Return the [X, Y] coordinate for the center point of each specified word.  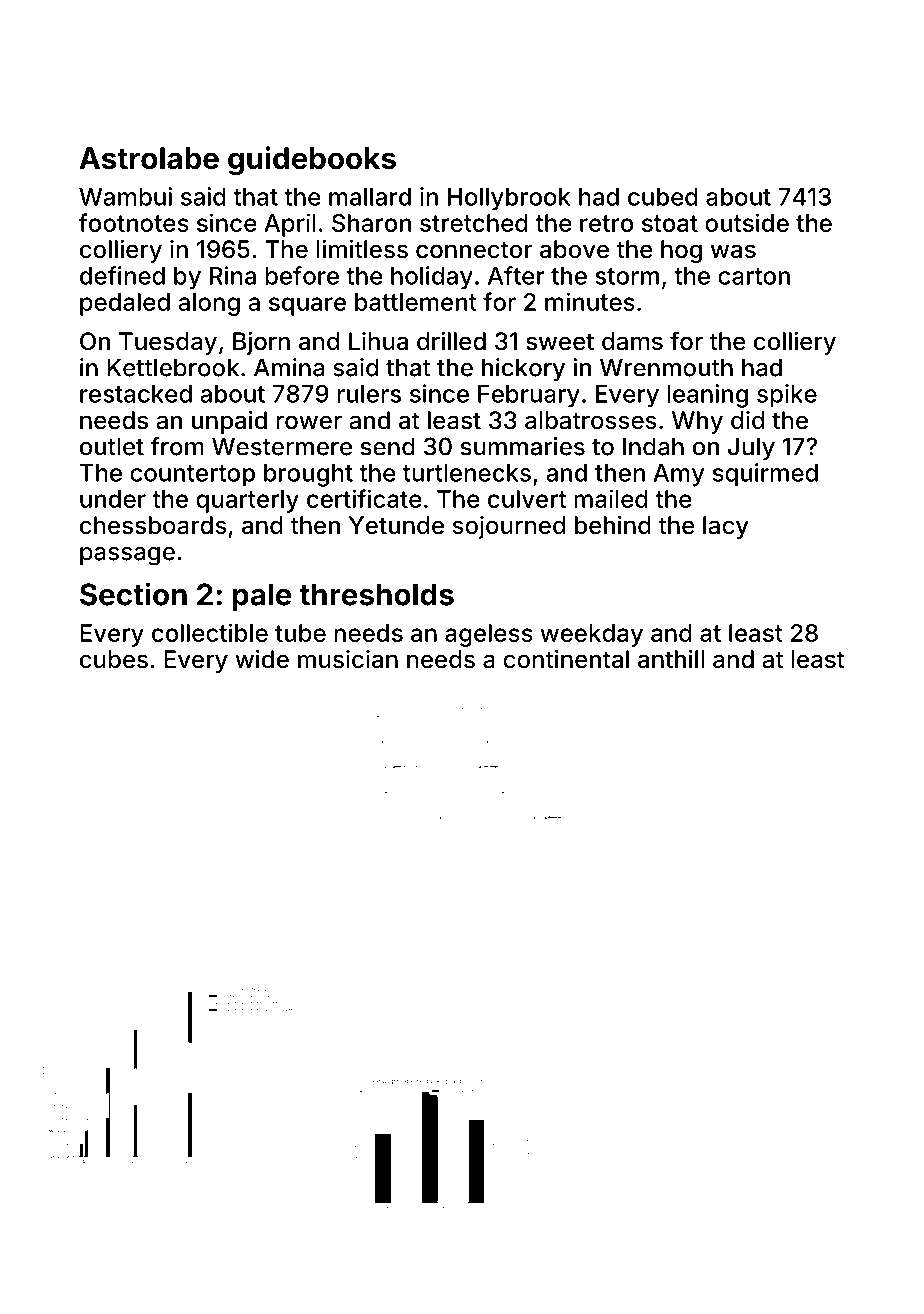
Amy [679, 475]
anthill [671, 659]
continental [566, 659]
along [209, 304]
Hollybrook [509, 199]
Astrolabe [149, 158]
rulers [369, 394]
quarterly [247, 501]
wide [262, 659]
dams [632, 341]
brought [308, 475]
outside [747, 222]
